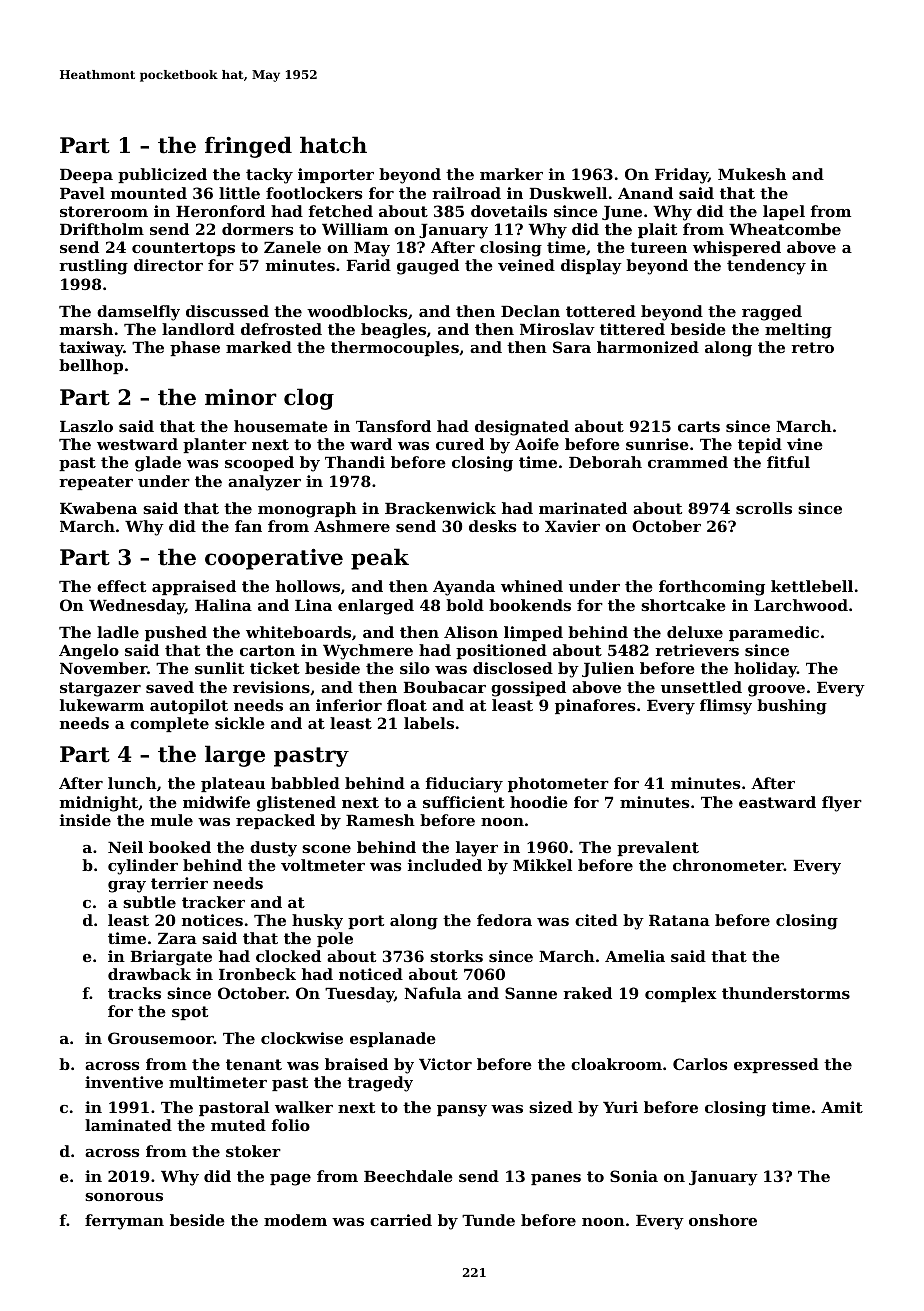 This screenshot has width=924, height=1311. Describe the element at coordinates (125, 847) in the screenshot. I see `Neil` at that location.
